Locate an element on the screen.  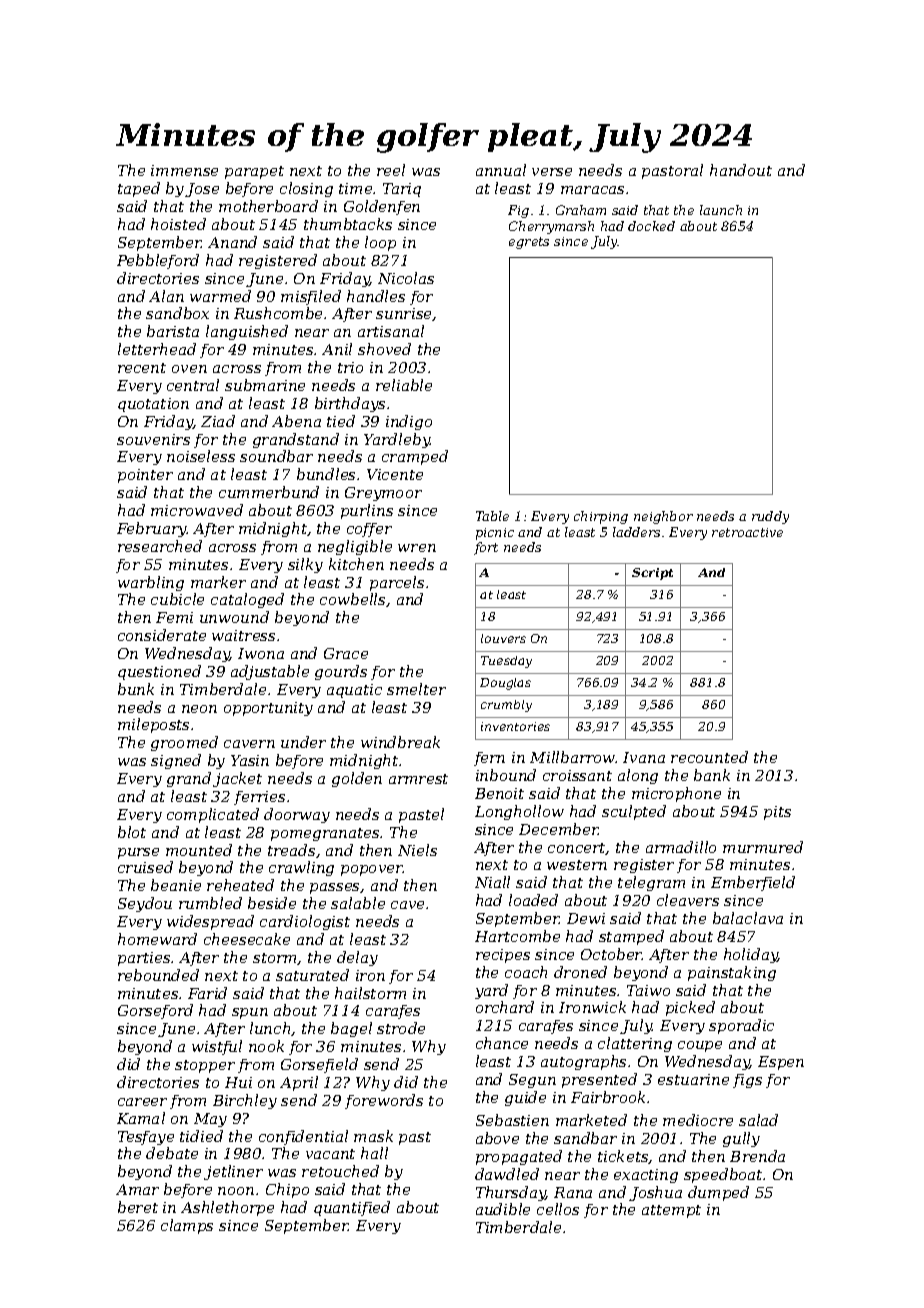
fort is located at coordinates (486, 548).
